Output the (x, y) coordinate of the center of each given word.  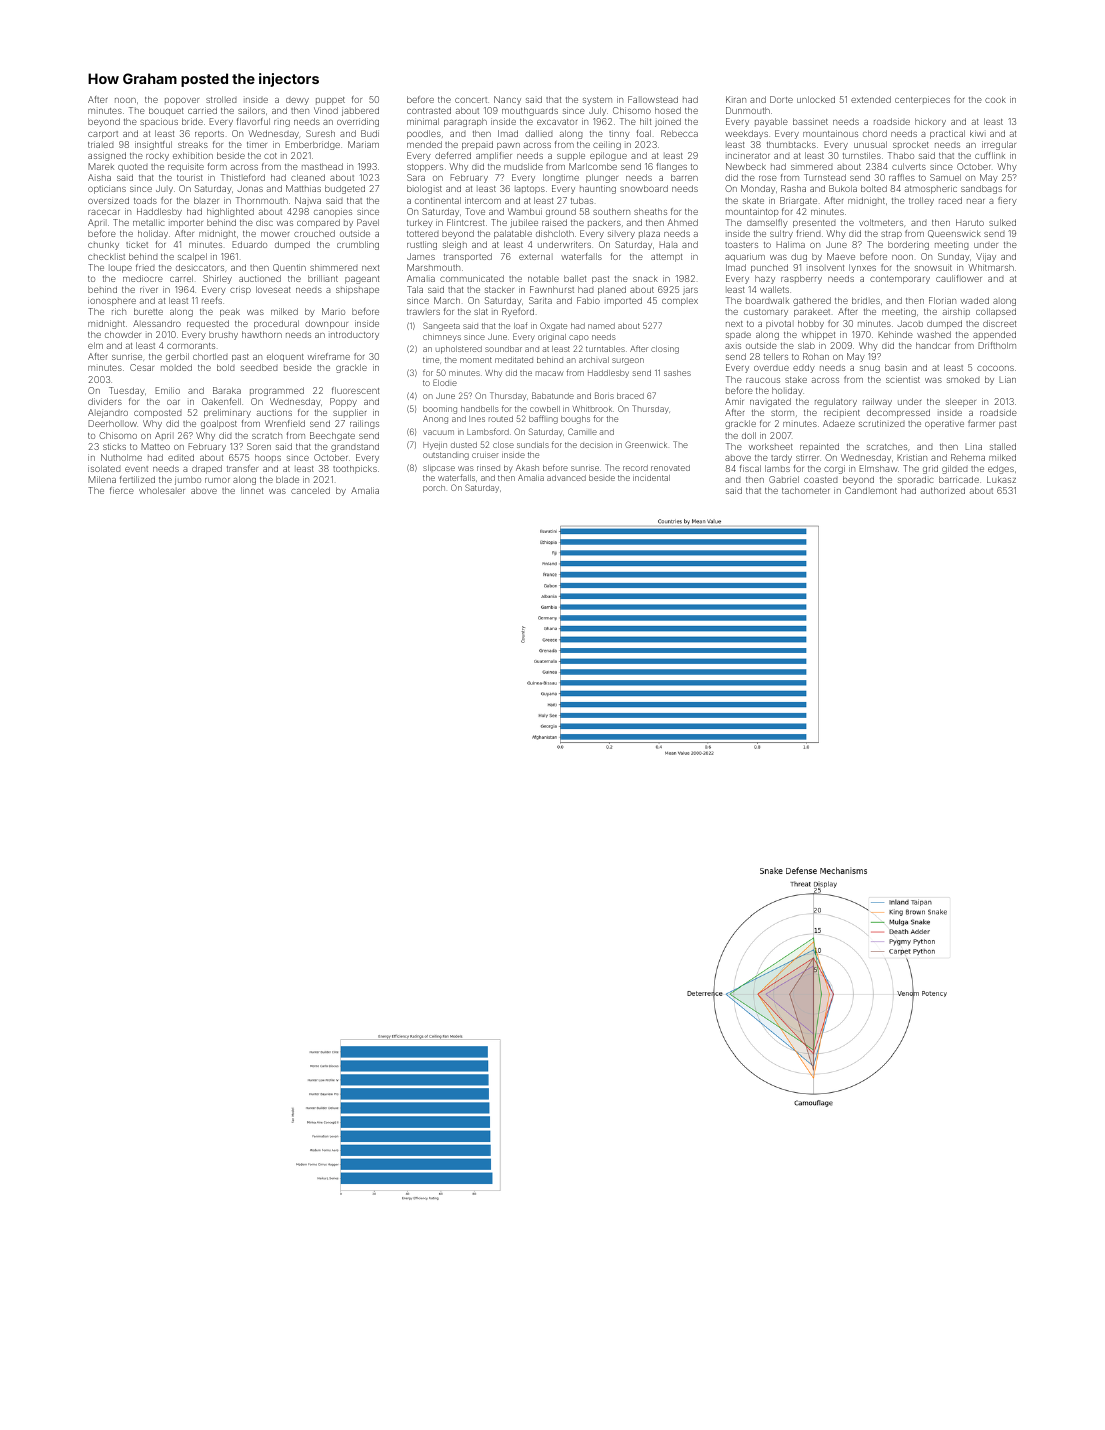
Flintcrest (466, 222)
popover (182, 101)
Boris (604, 395)
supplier (349, 413)
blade (287, 479)
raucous (763, 380)
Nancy (507, 100)
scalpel (192, 257)
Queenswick (954, 233)
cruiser (485, 455)
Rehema (968, 457)
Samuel (945, 177)
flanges (672, 167)
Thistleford (243, 177)
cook (995, 99)
